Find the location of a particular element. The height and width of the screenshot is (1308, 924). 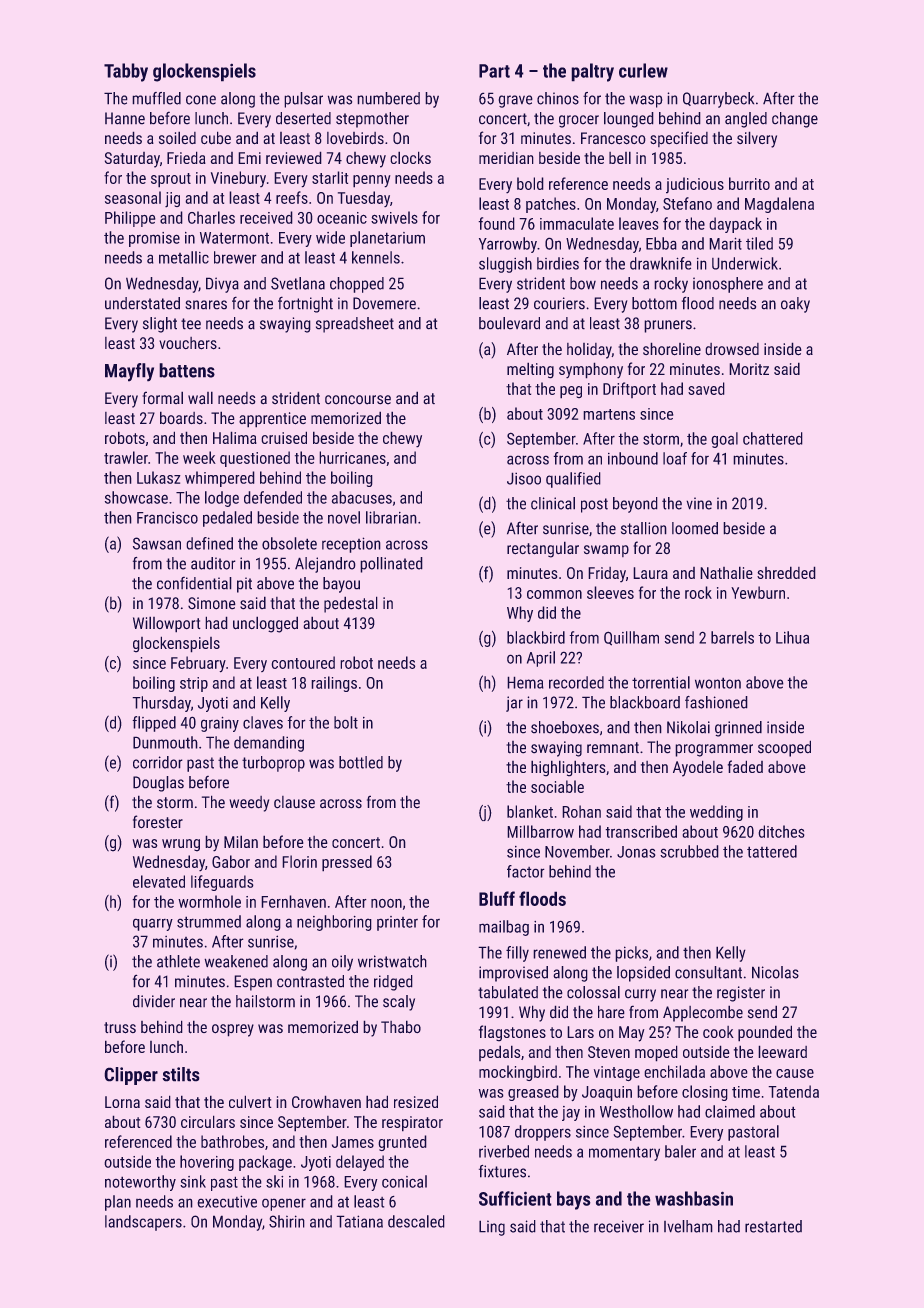

sluggish is located at coordinates (505, 265).
